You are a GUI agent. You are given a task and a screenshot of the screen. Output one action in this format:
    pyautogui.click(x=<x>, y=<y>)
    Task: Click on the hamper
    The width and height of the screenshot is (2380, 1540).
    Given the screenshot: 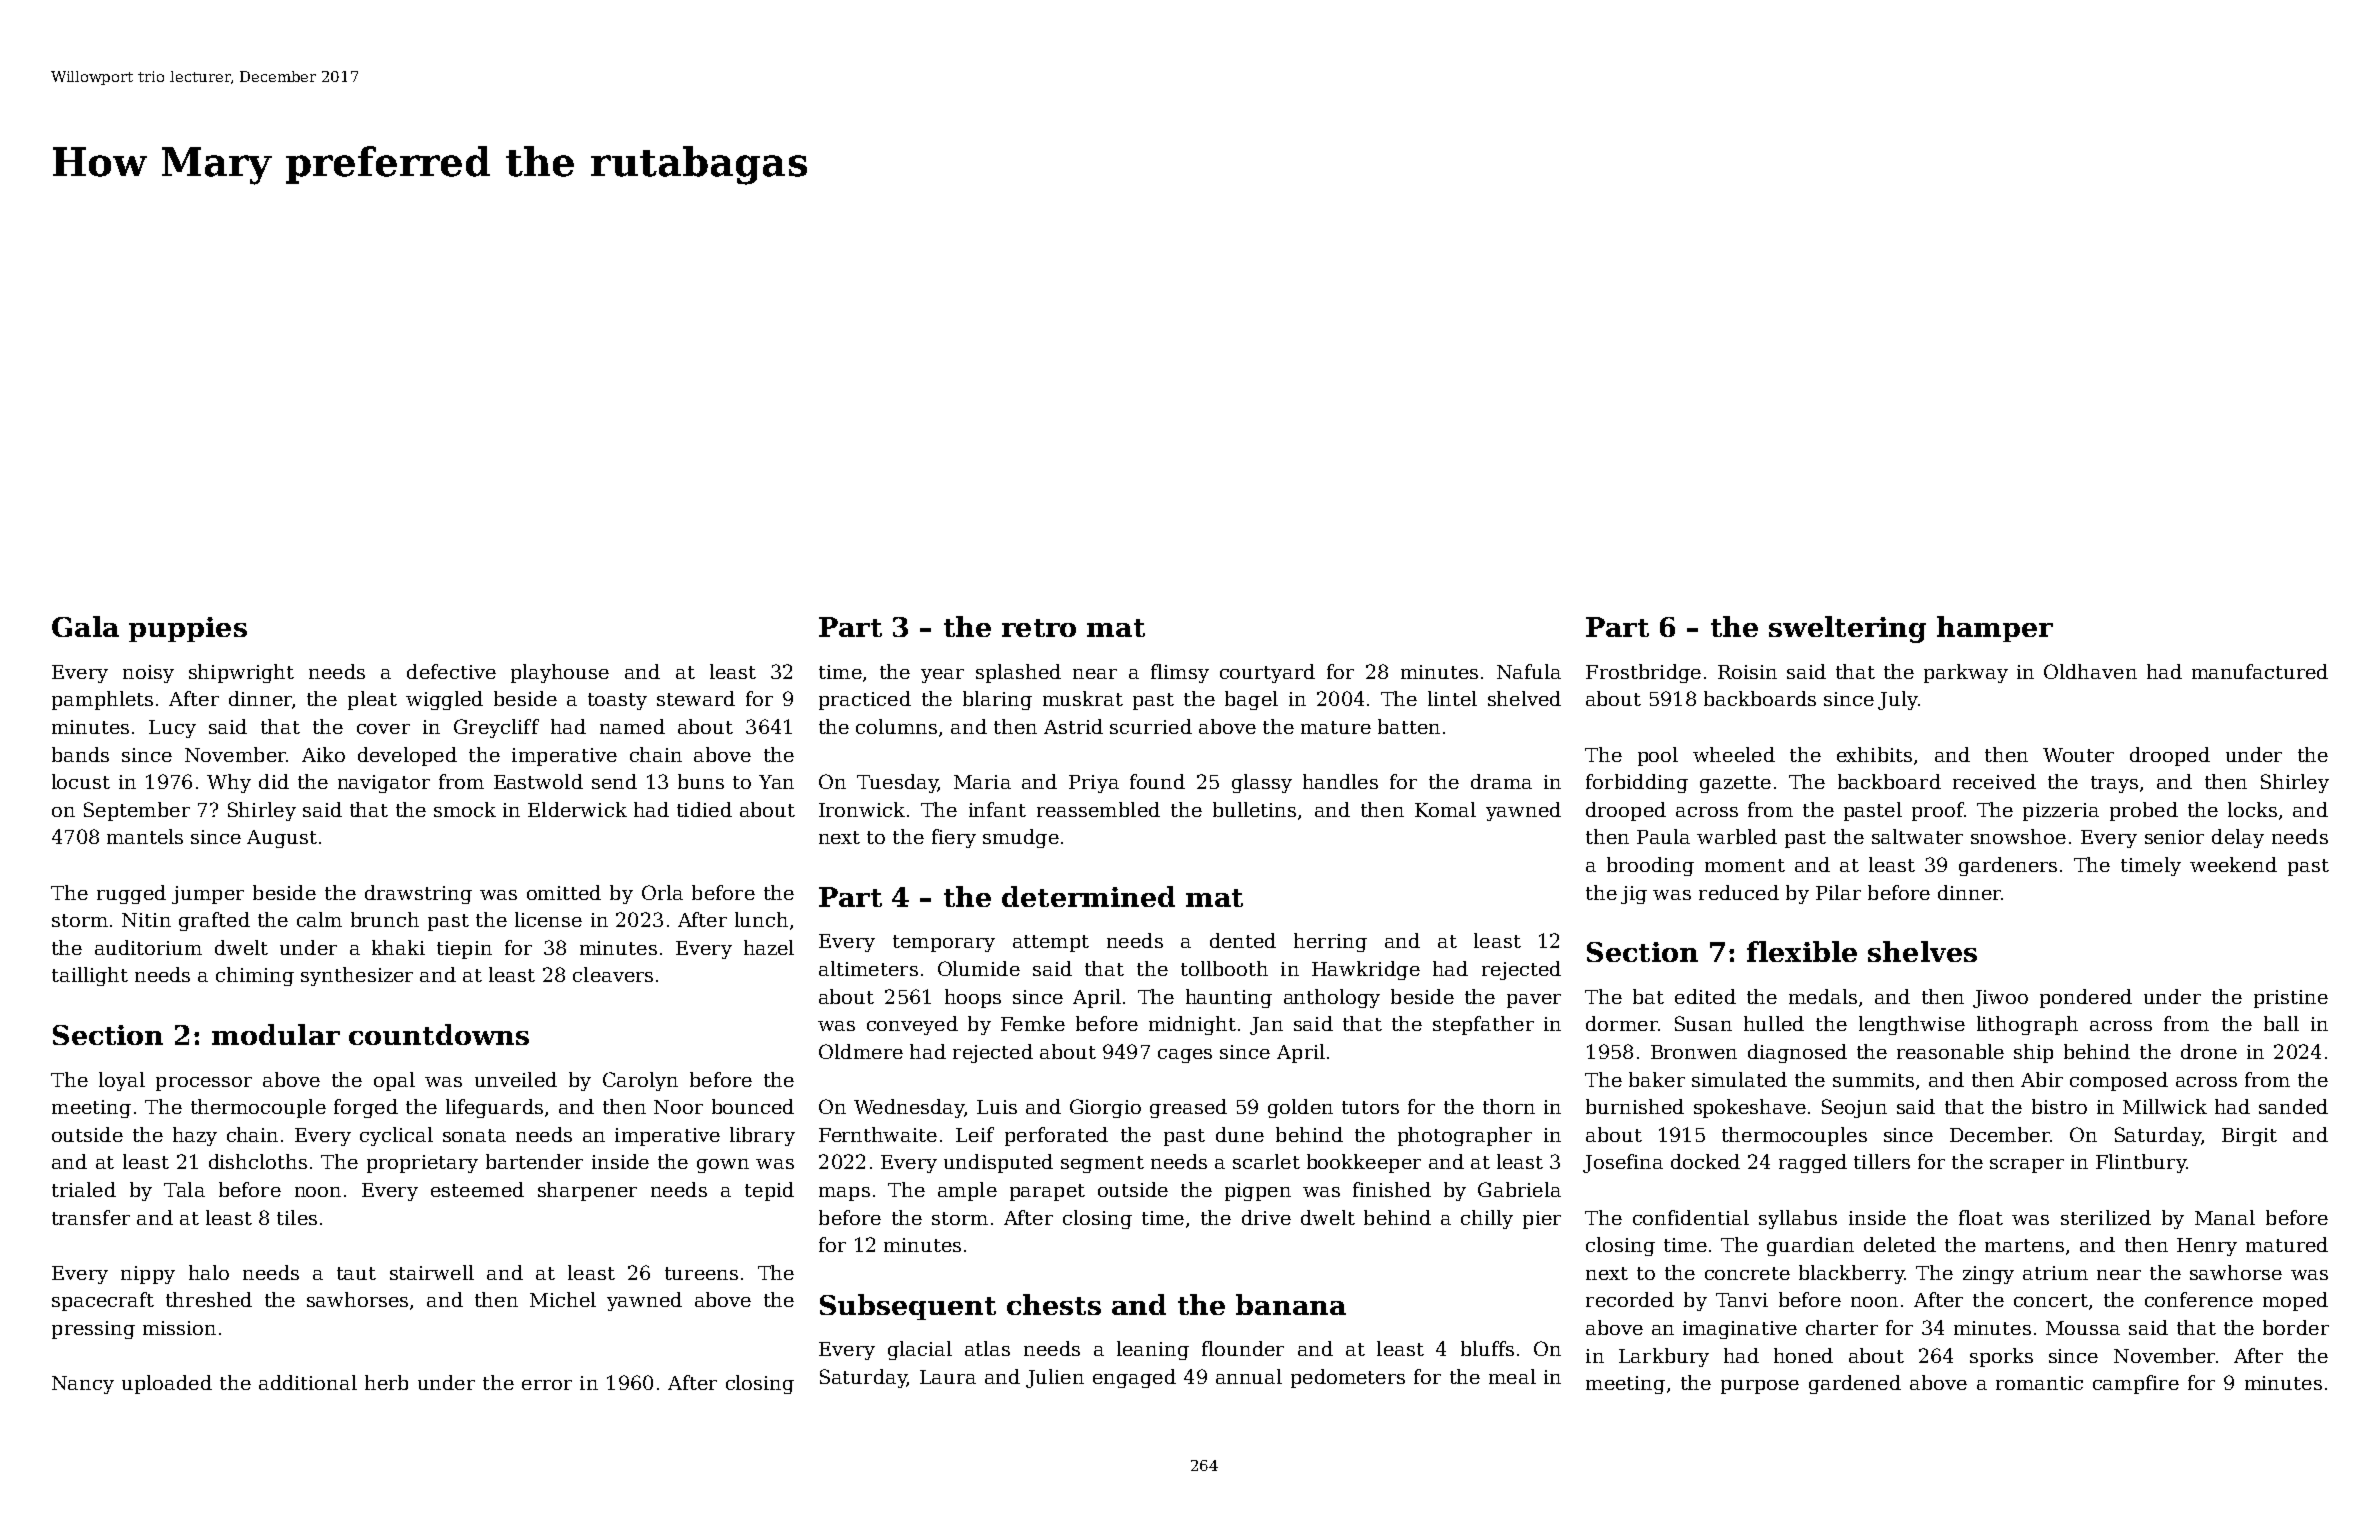 What is the action you would take?
    pyautogui.click(x=1995, y=629)
